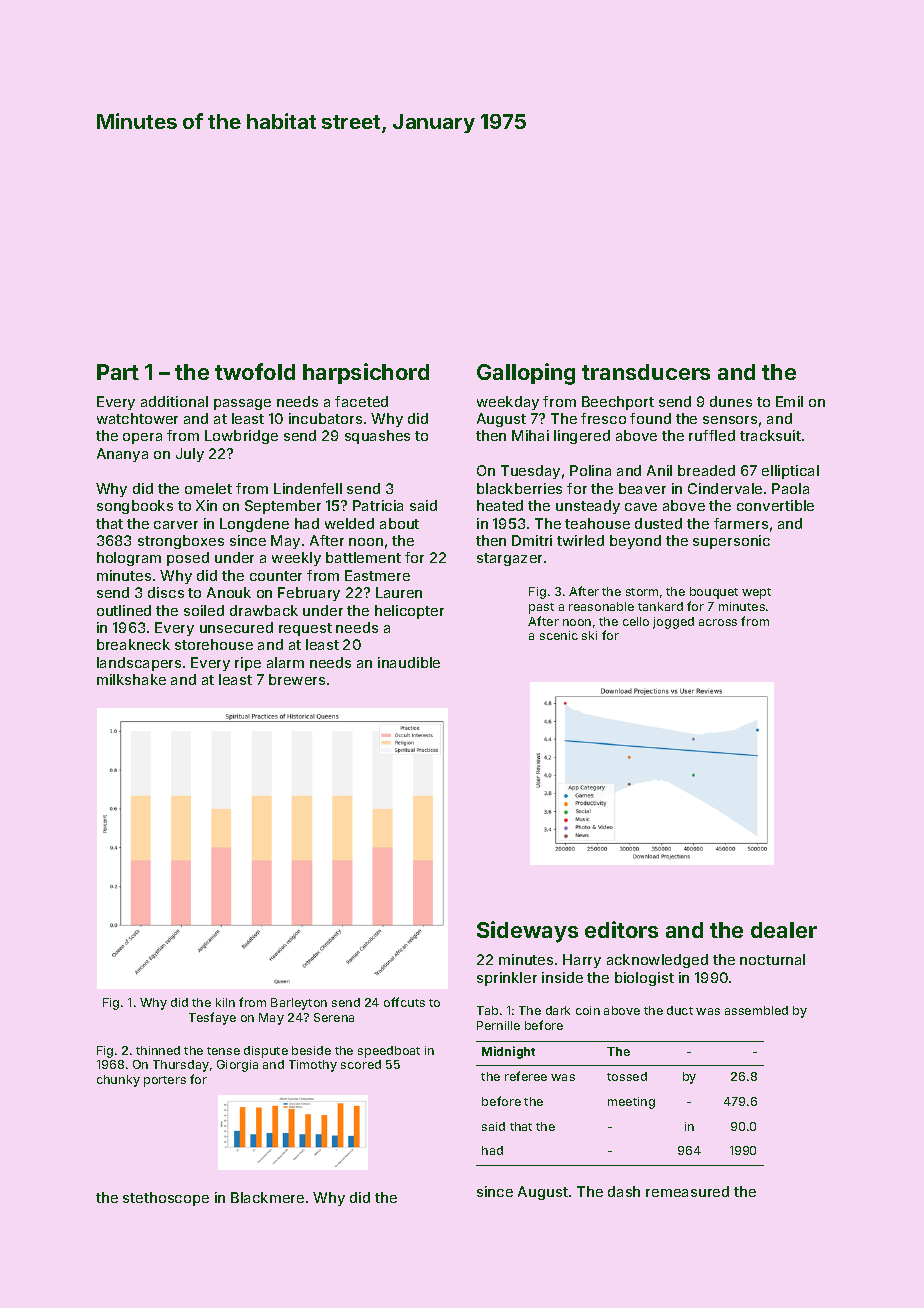 The width and height of the screenshot is (924, 1308). Describe the element at coordinates (621, 929) in the screenshot. I see `editors` at that location.
